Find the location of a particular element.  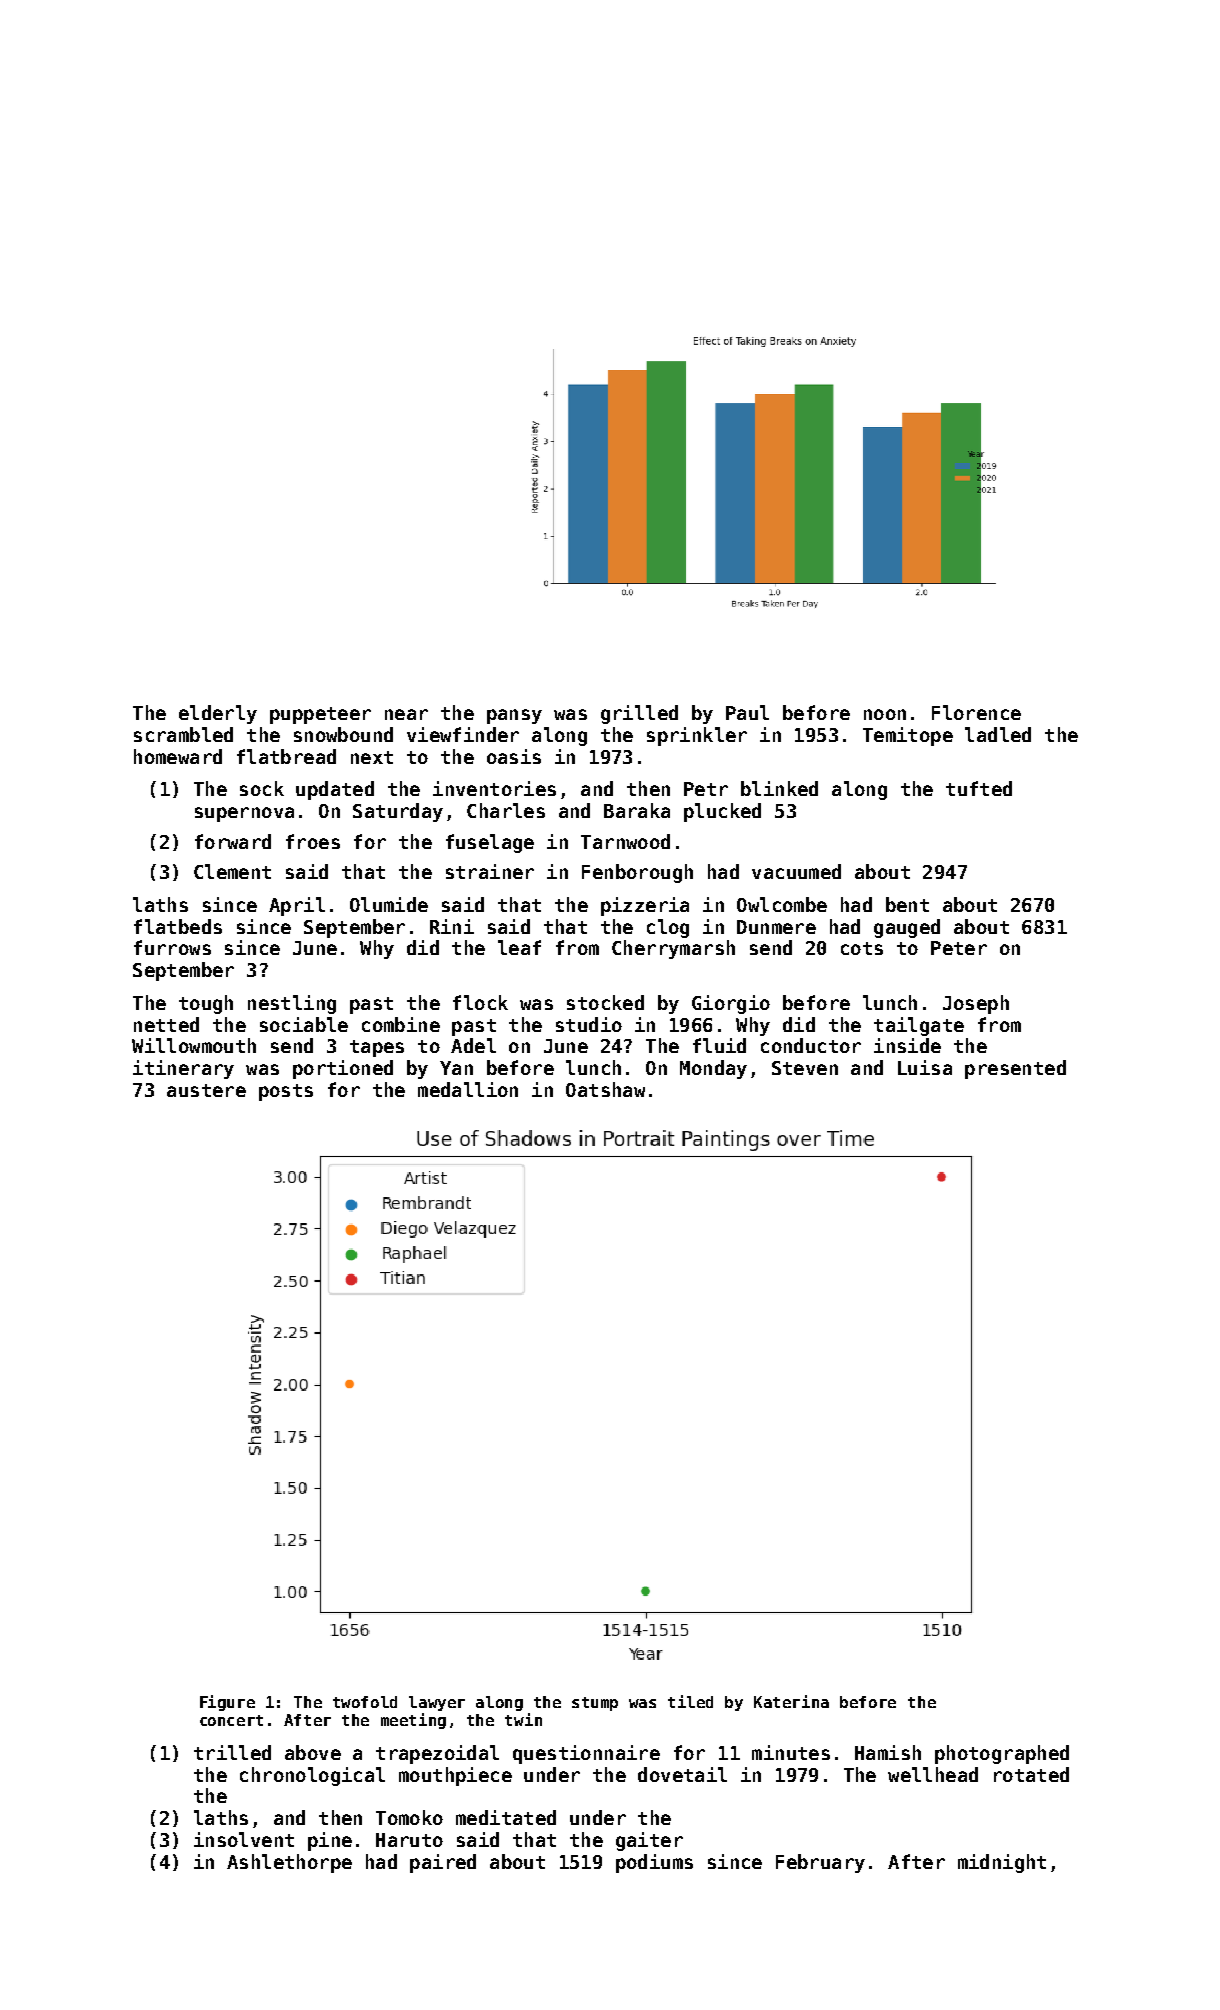

paired is located at coordinates (443, 1863).
